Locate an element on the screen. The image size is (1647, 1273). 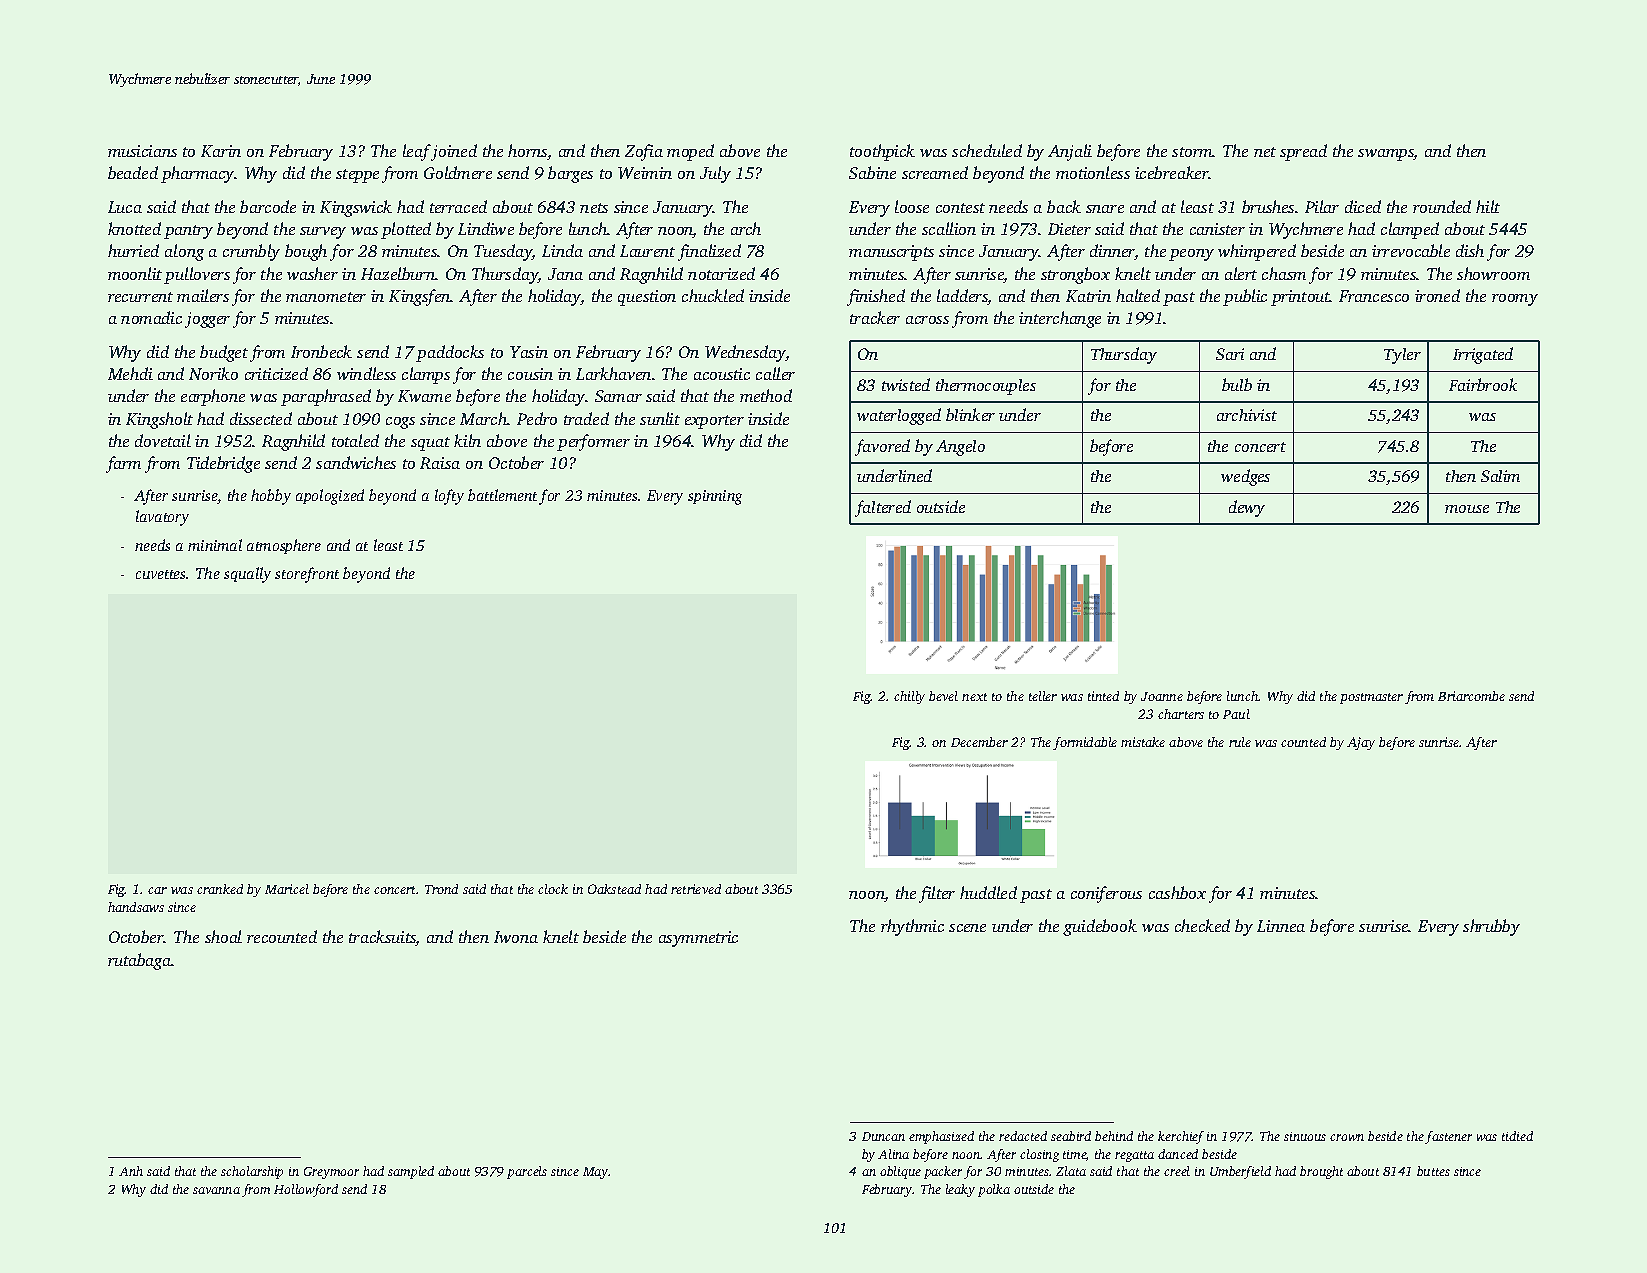
moped is located at coordinates (690, 152).
